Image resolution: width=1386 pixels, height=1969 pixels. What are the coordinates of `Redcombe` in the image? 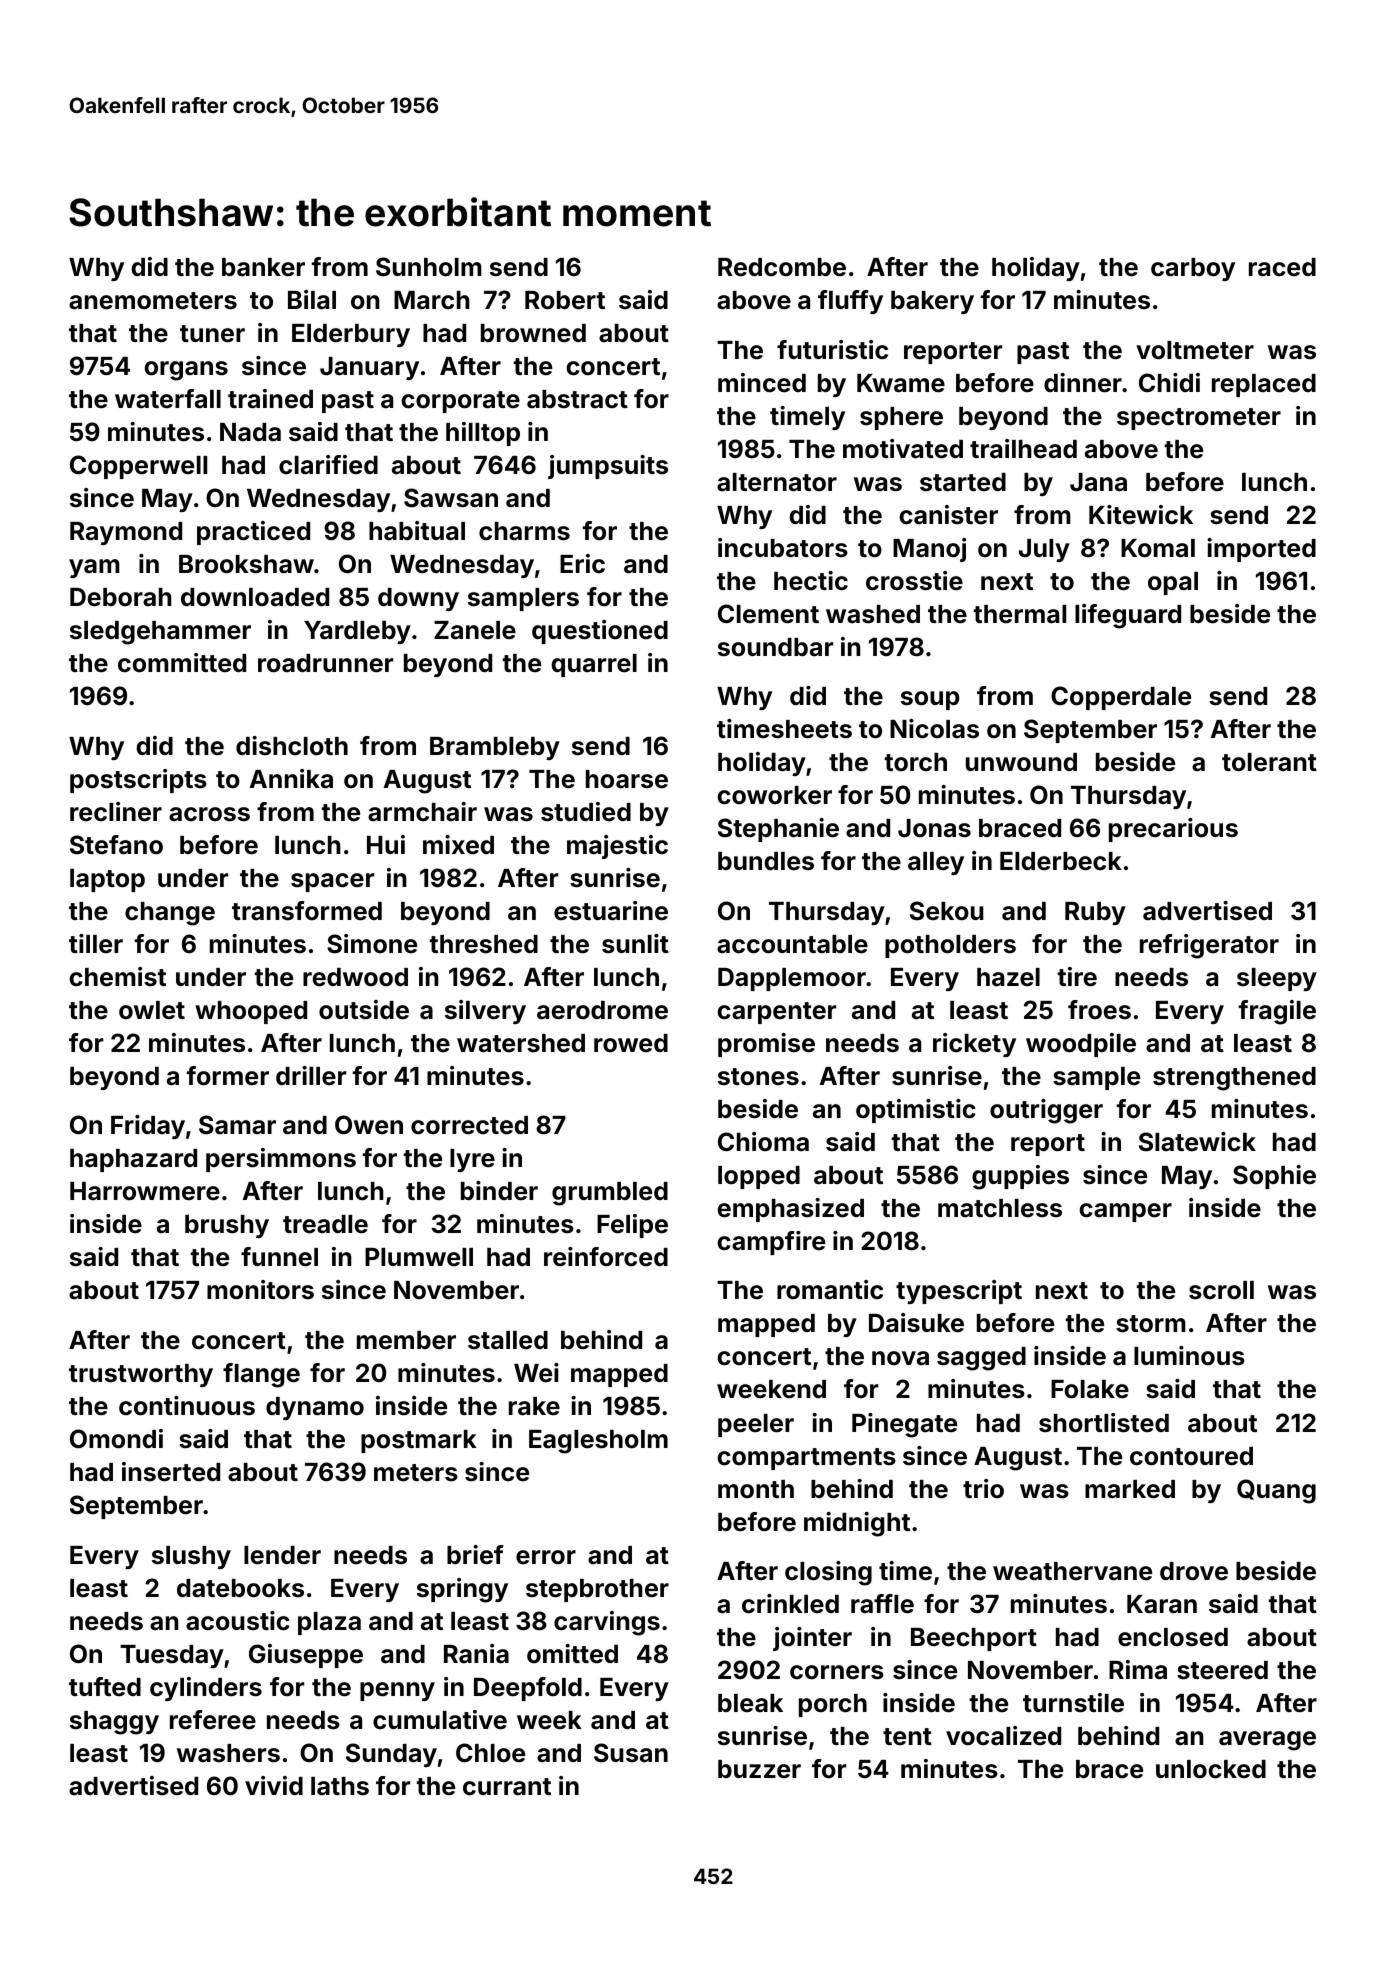 It's located at (782, 267).
